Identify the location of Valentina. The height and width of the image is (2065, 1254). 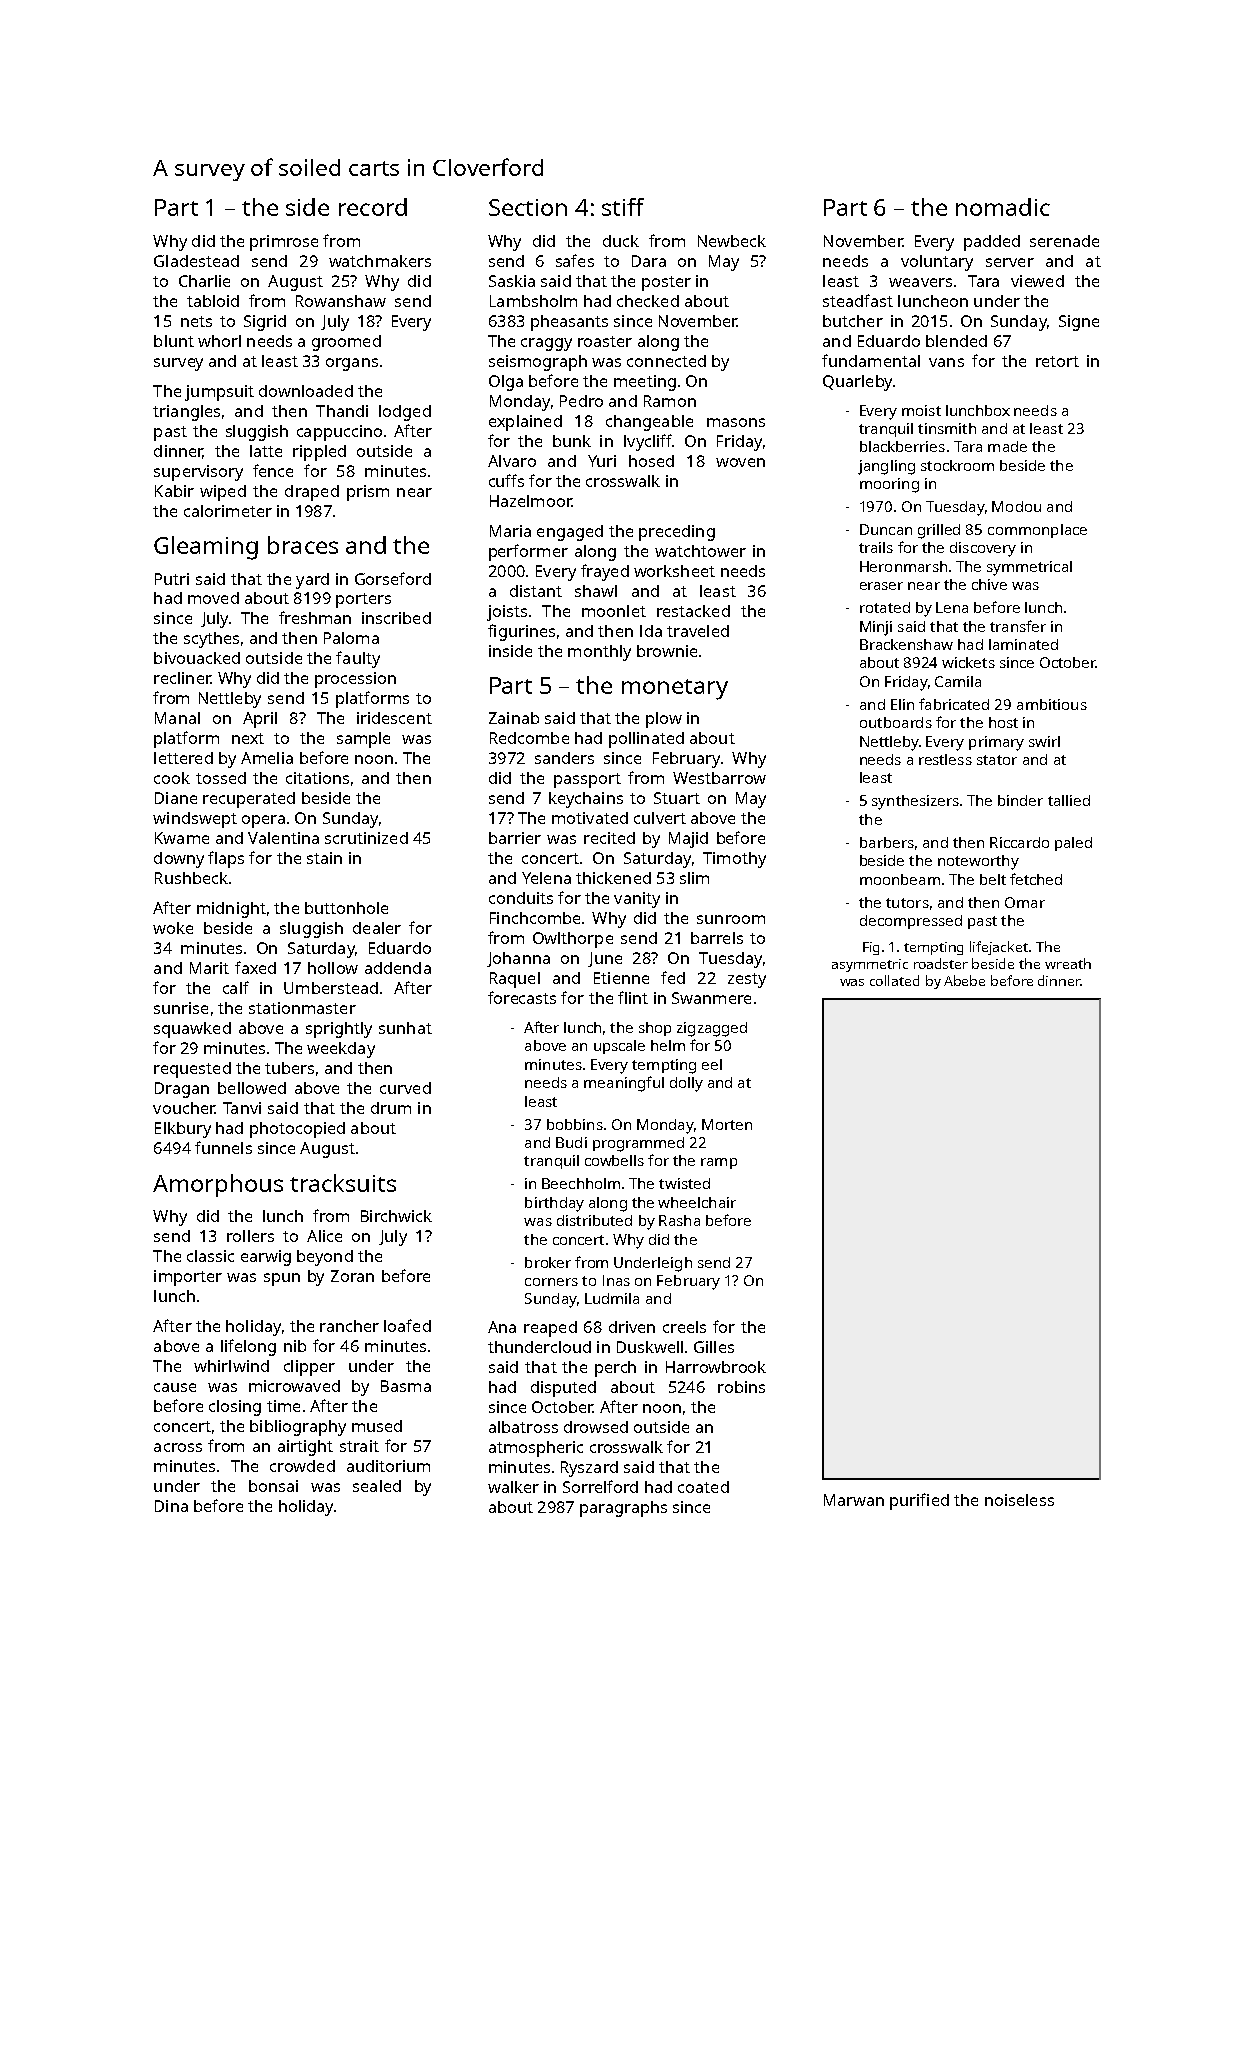
(283, 838).
